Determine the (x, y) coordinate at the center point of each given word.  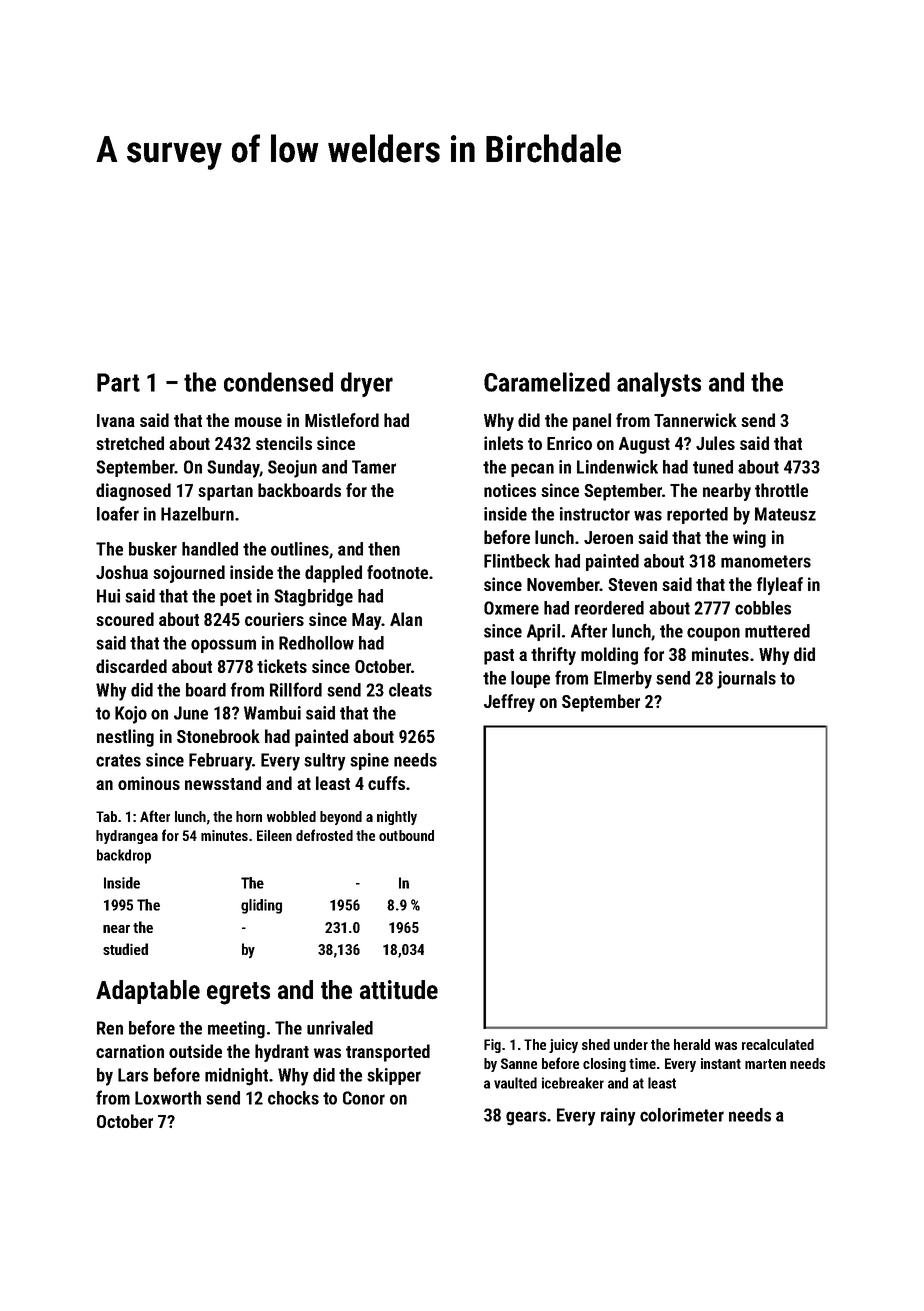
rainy (618, 1117)
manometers (766, 561)
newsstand (223, 783)
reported (697, 515)
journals (746, 680)
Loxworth (168, 1098)
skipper (394, 1076)
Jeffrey (509, 703)
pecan (532, 470)
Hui (108, 596)
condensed (278, 382)
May (367, 621)
